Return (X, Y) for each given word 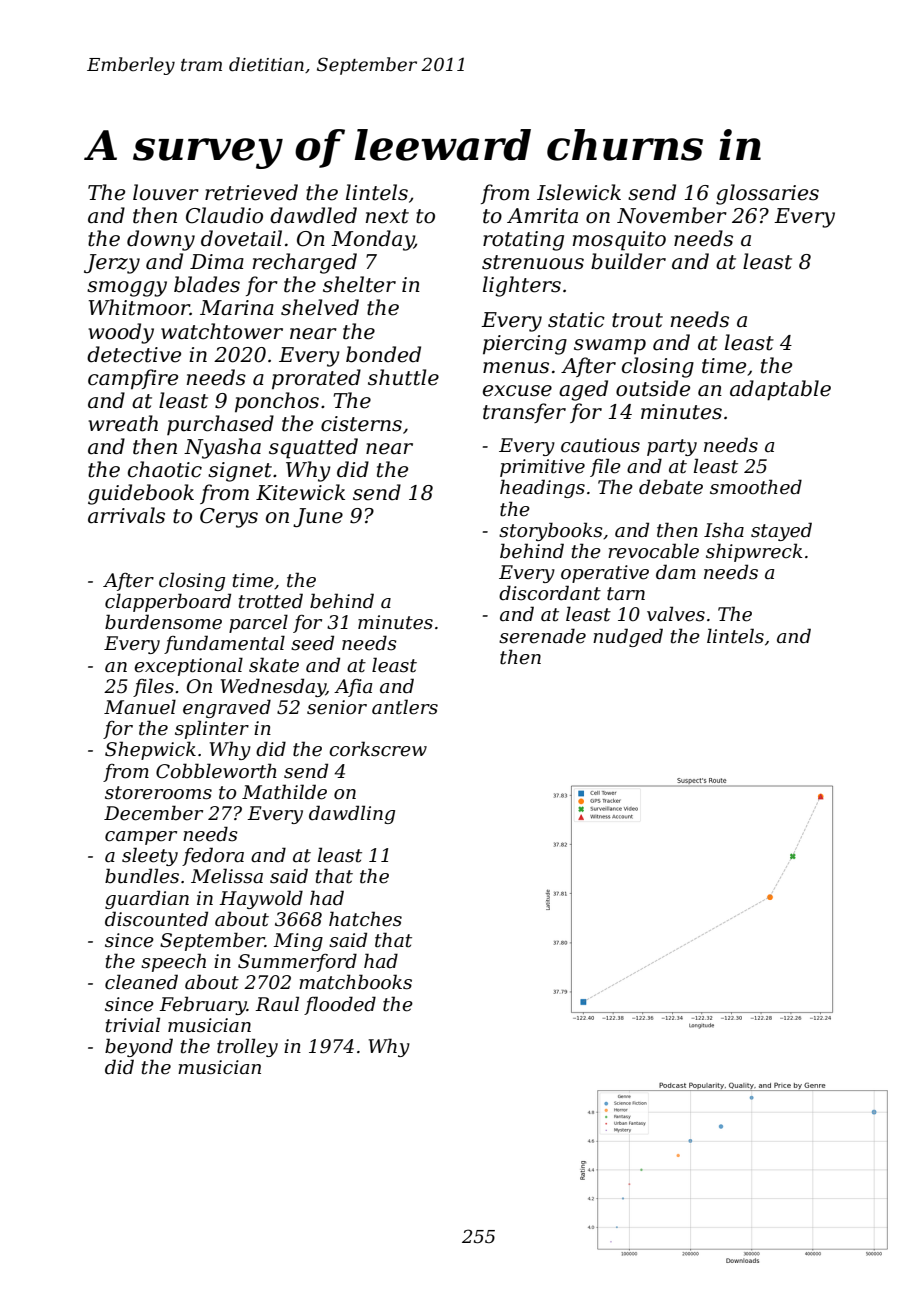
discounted (156, 919)
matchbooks (355, 982)
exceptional (188, 666)
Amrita (542, 216)
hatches (365, 919)
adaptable (780, 390)
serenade (542, 636)
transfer (524, 413)
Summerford (297, 962)
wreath (123, 423)
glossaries (767, 194)
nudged (628, 637)
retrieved (251, 192)
